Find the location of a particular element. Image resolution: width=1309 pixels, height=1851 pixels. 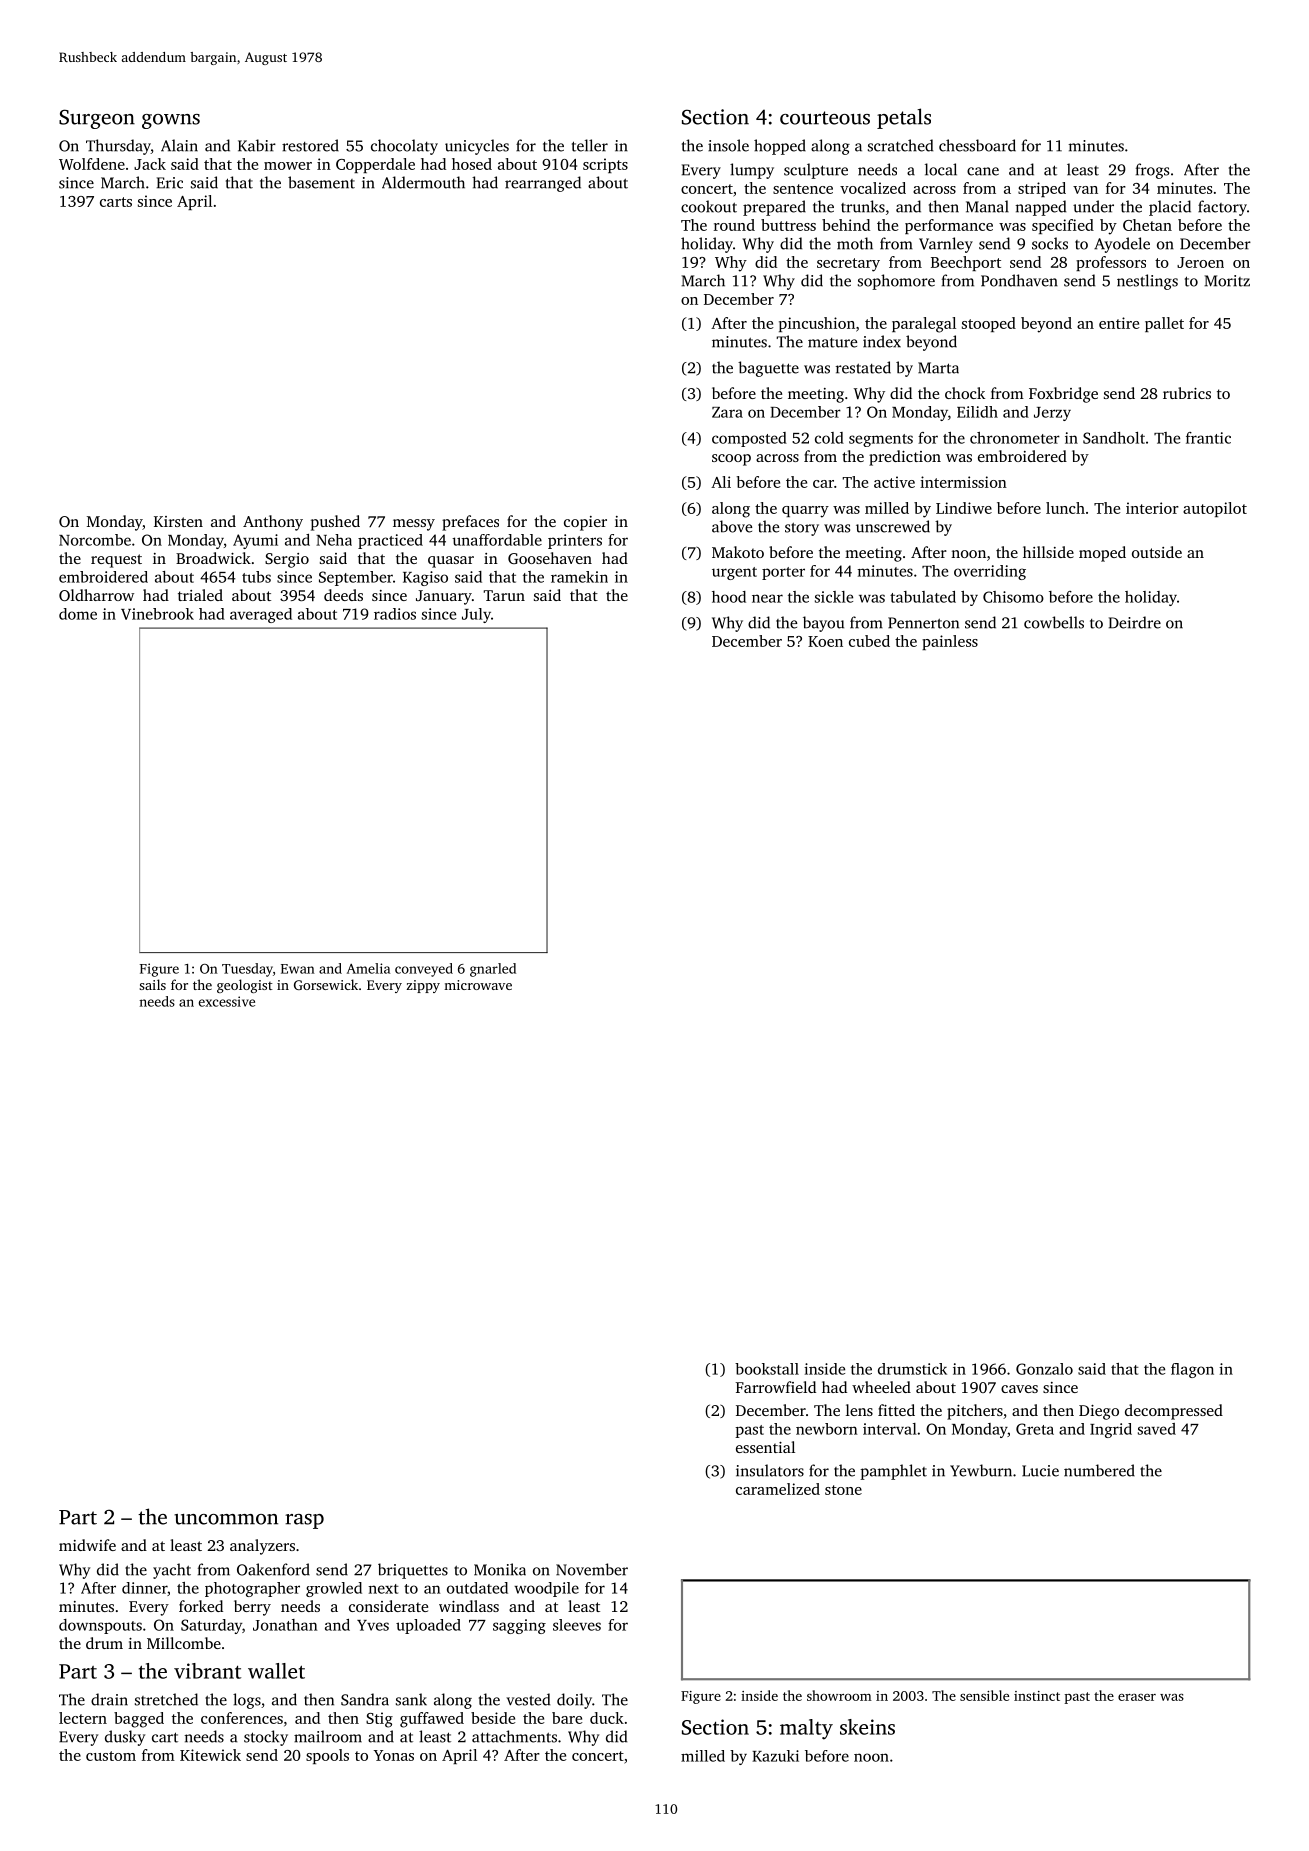

Alain is located at coordinates (179, 145).
